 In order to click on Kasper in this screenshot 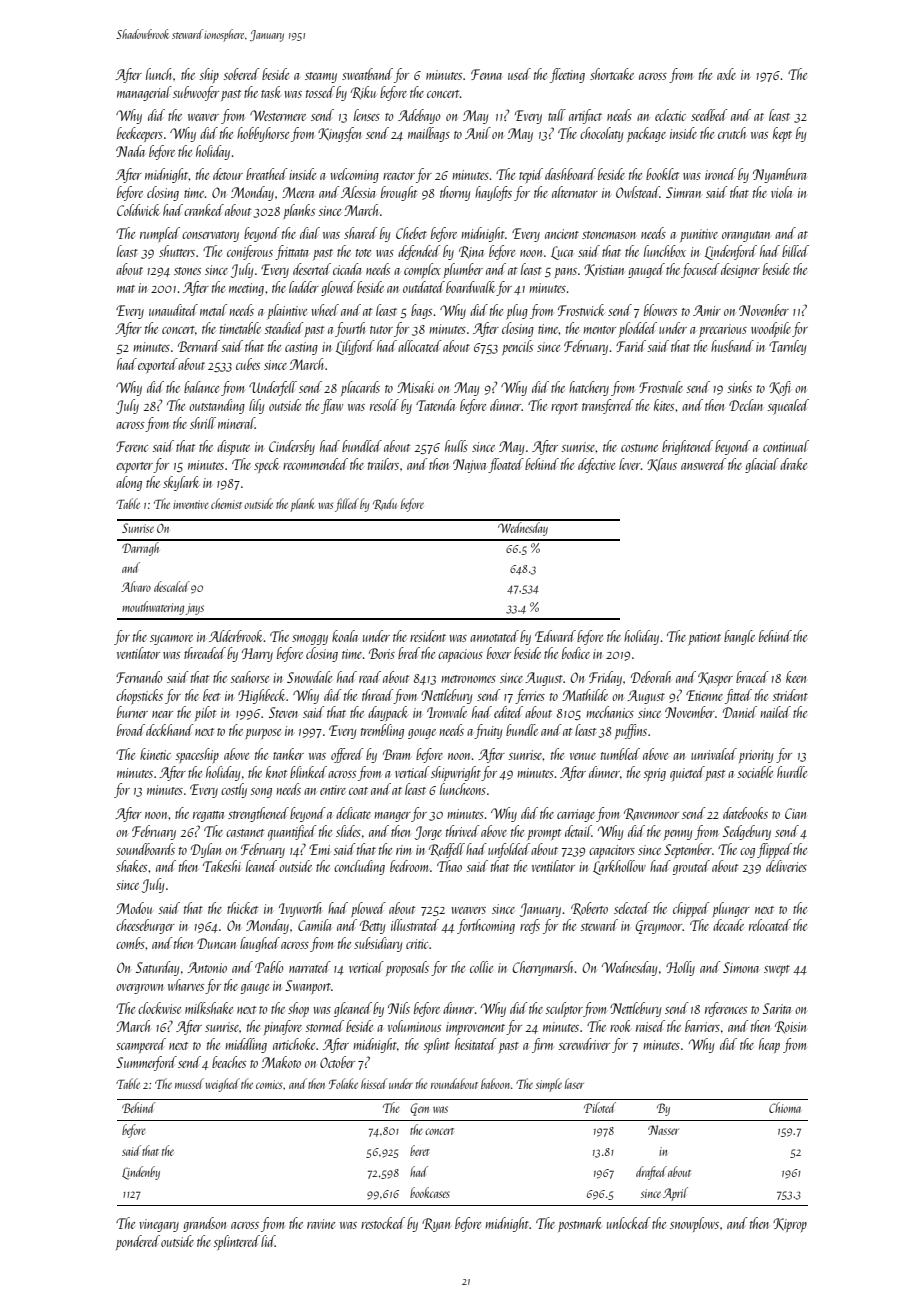, I will do `click(715, 679)`.
